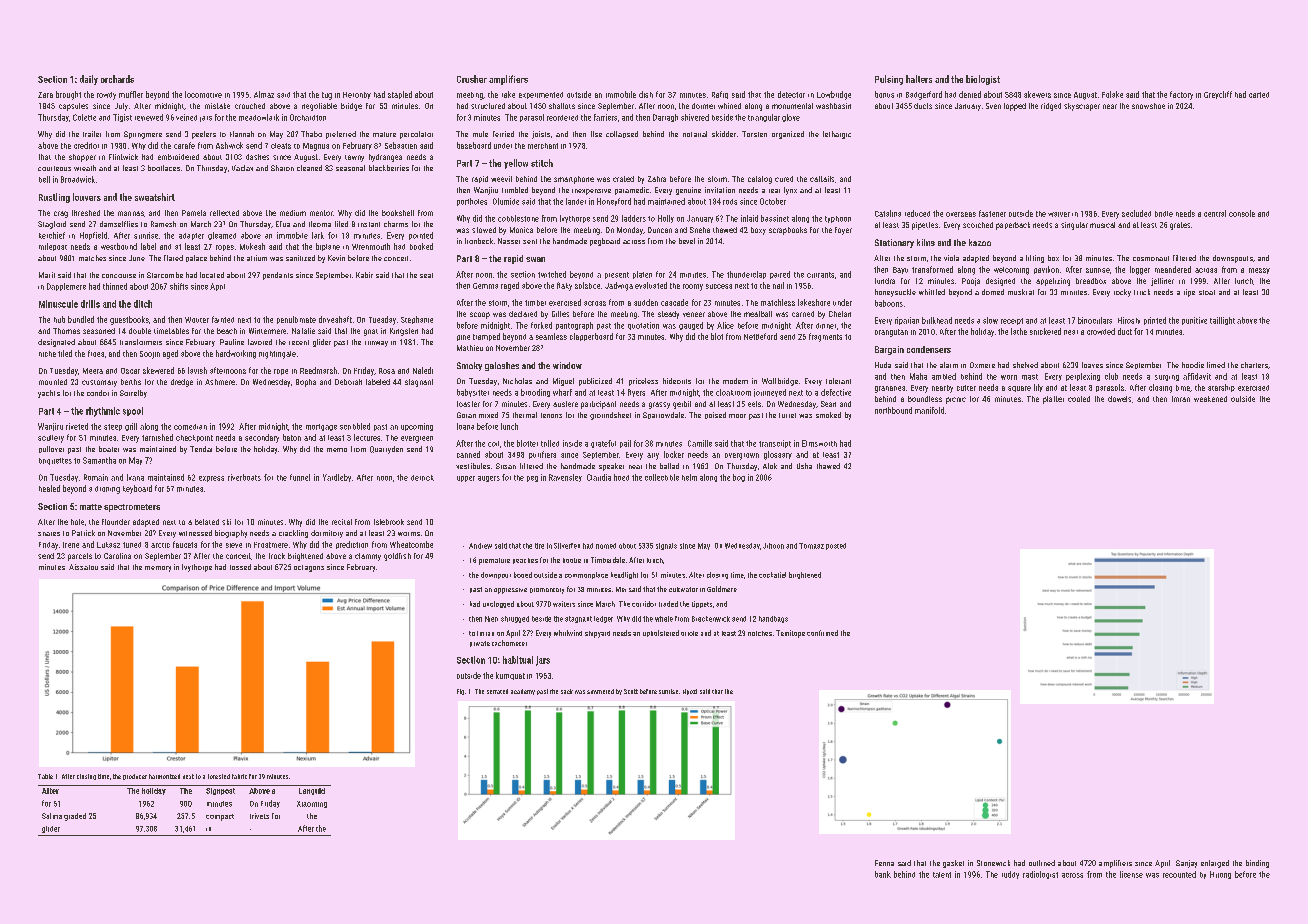 This screenshot has width=1308, height=924. I want to click on carted, so click(1259, 95).
